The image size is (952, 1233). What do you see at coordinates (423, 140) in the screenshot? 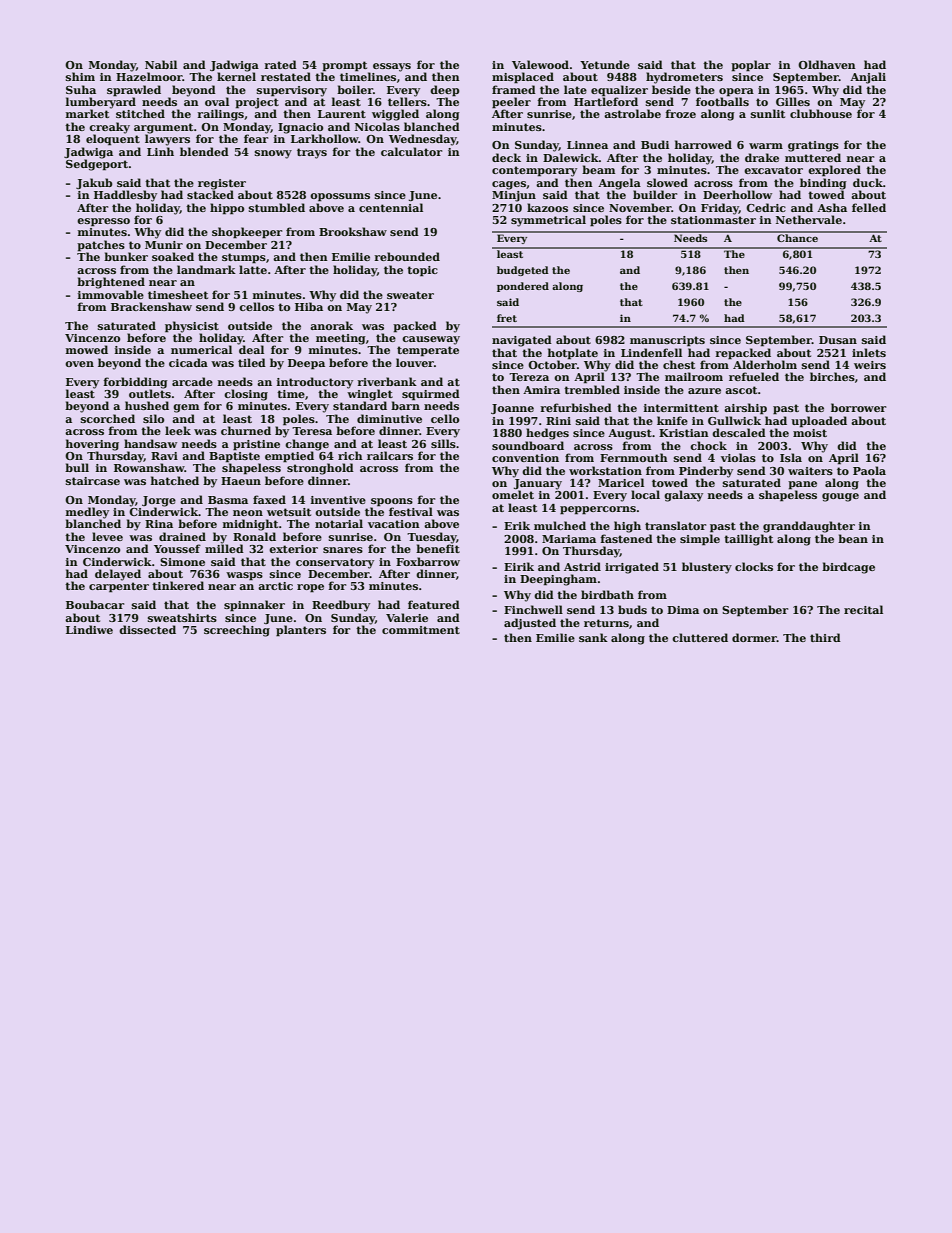
I see `Wednesday` at bounding box center [423, 140].
